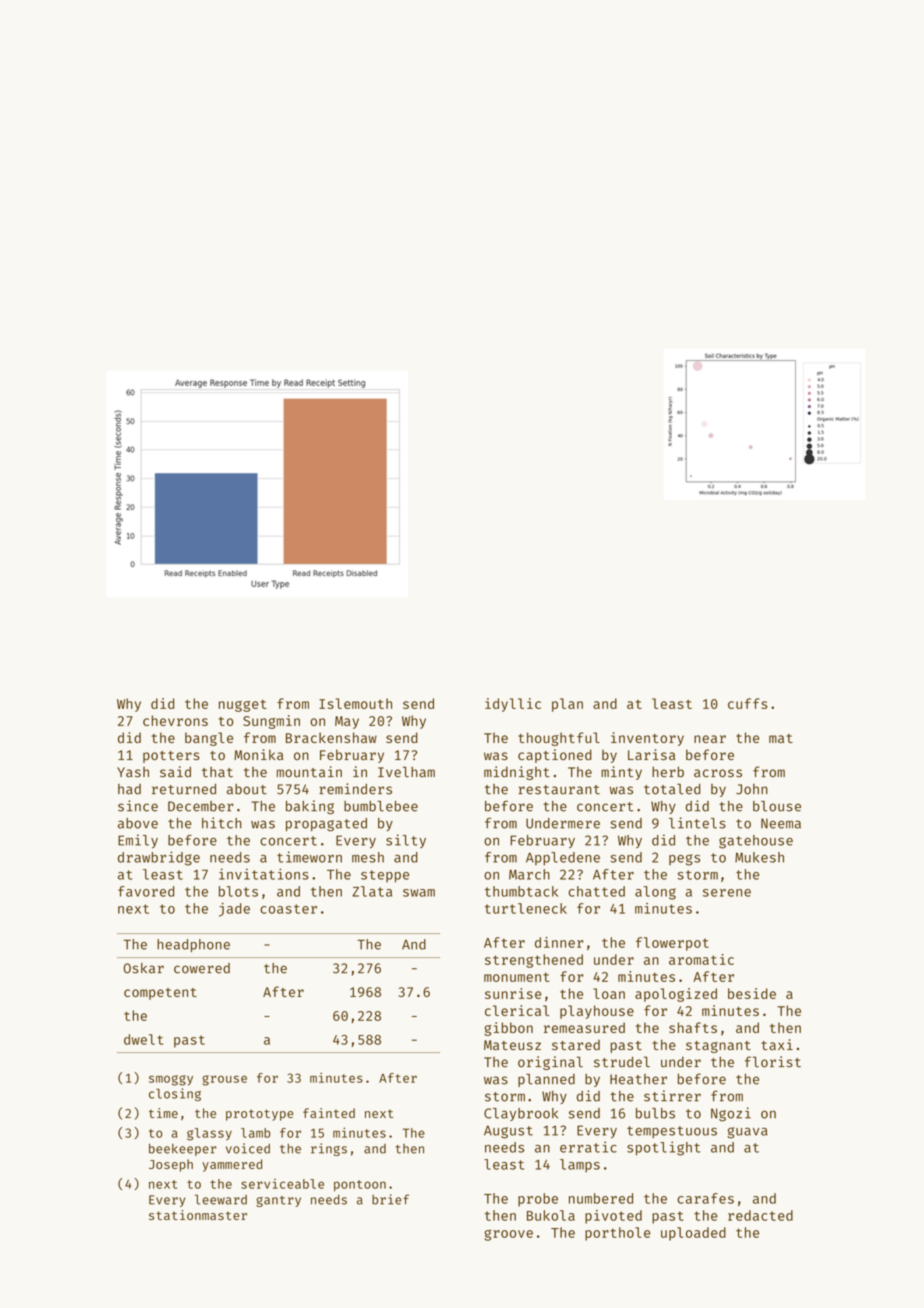 Image resolution: width=924 pixels, height=1308 pixels. What do you see at coordinates (609, 993) in the image?
I see `loan` at bounding box center [609, 993].
